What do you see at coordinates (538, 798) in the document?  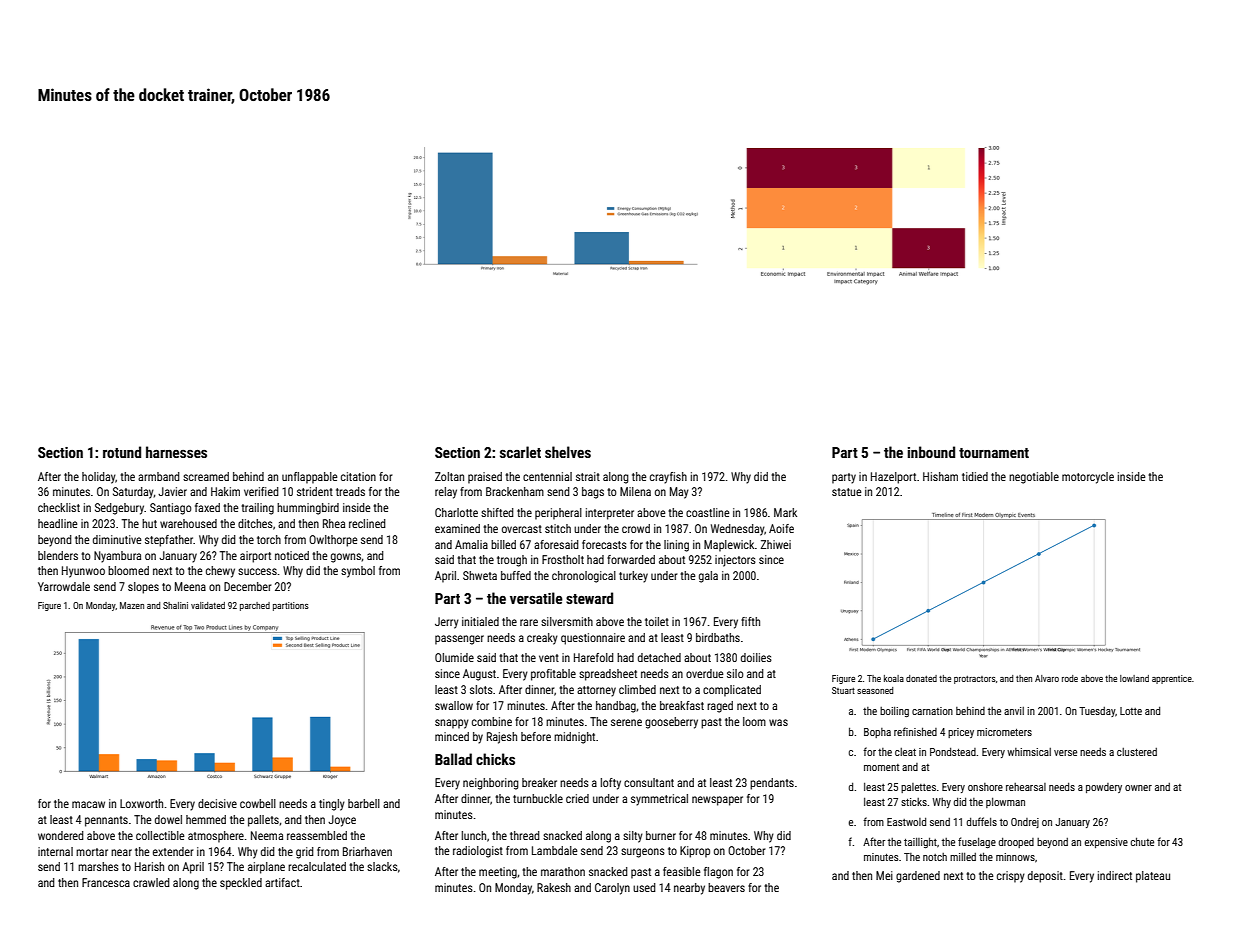 I see `turnbuckle` at bounding box center [538, 798].
